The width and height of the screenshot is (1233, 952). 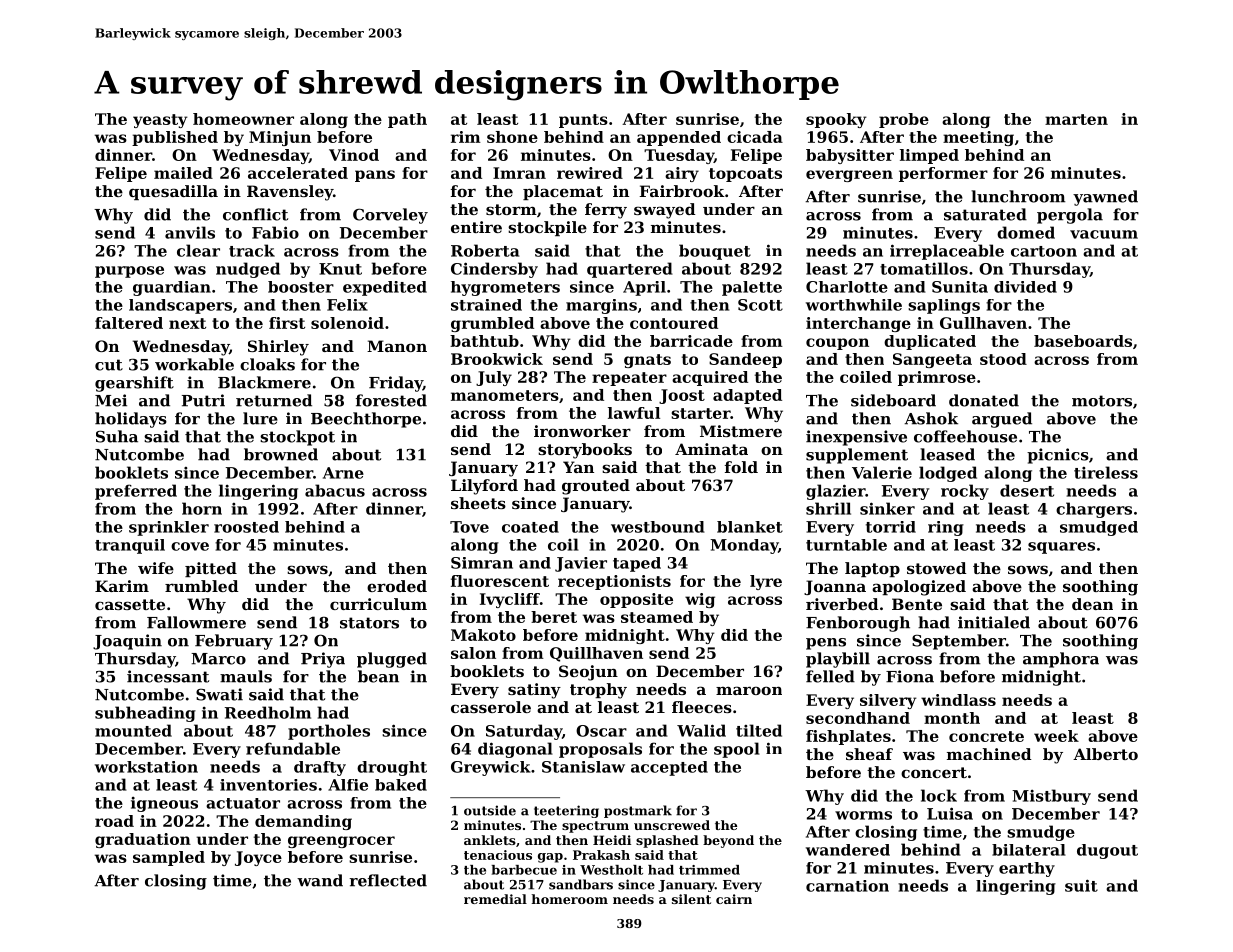 I want to click on wife, so click(x=156, y=568).
